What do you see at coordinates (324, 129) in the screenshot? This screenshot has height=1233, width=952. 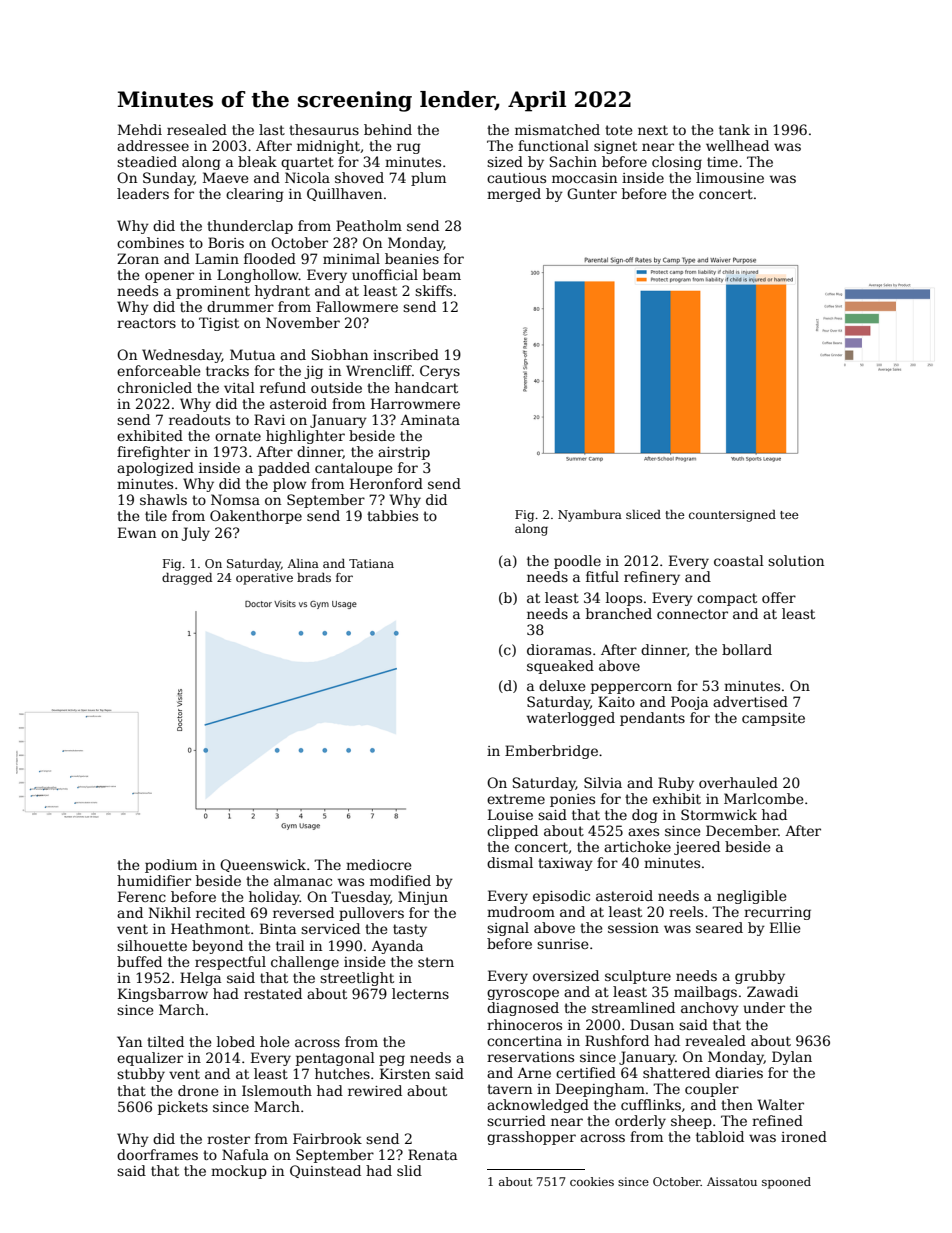 I see `thesaurus` at bounding box center [324, 129].
